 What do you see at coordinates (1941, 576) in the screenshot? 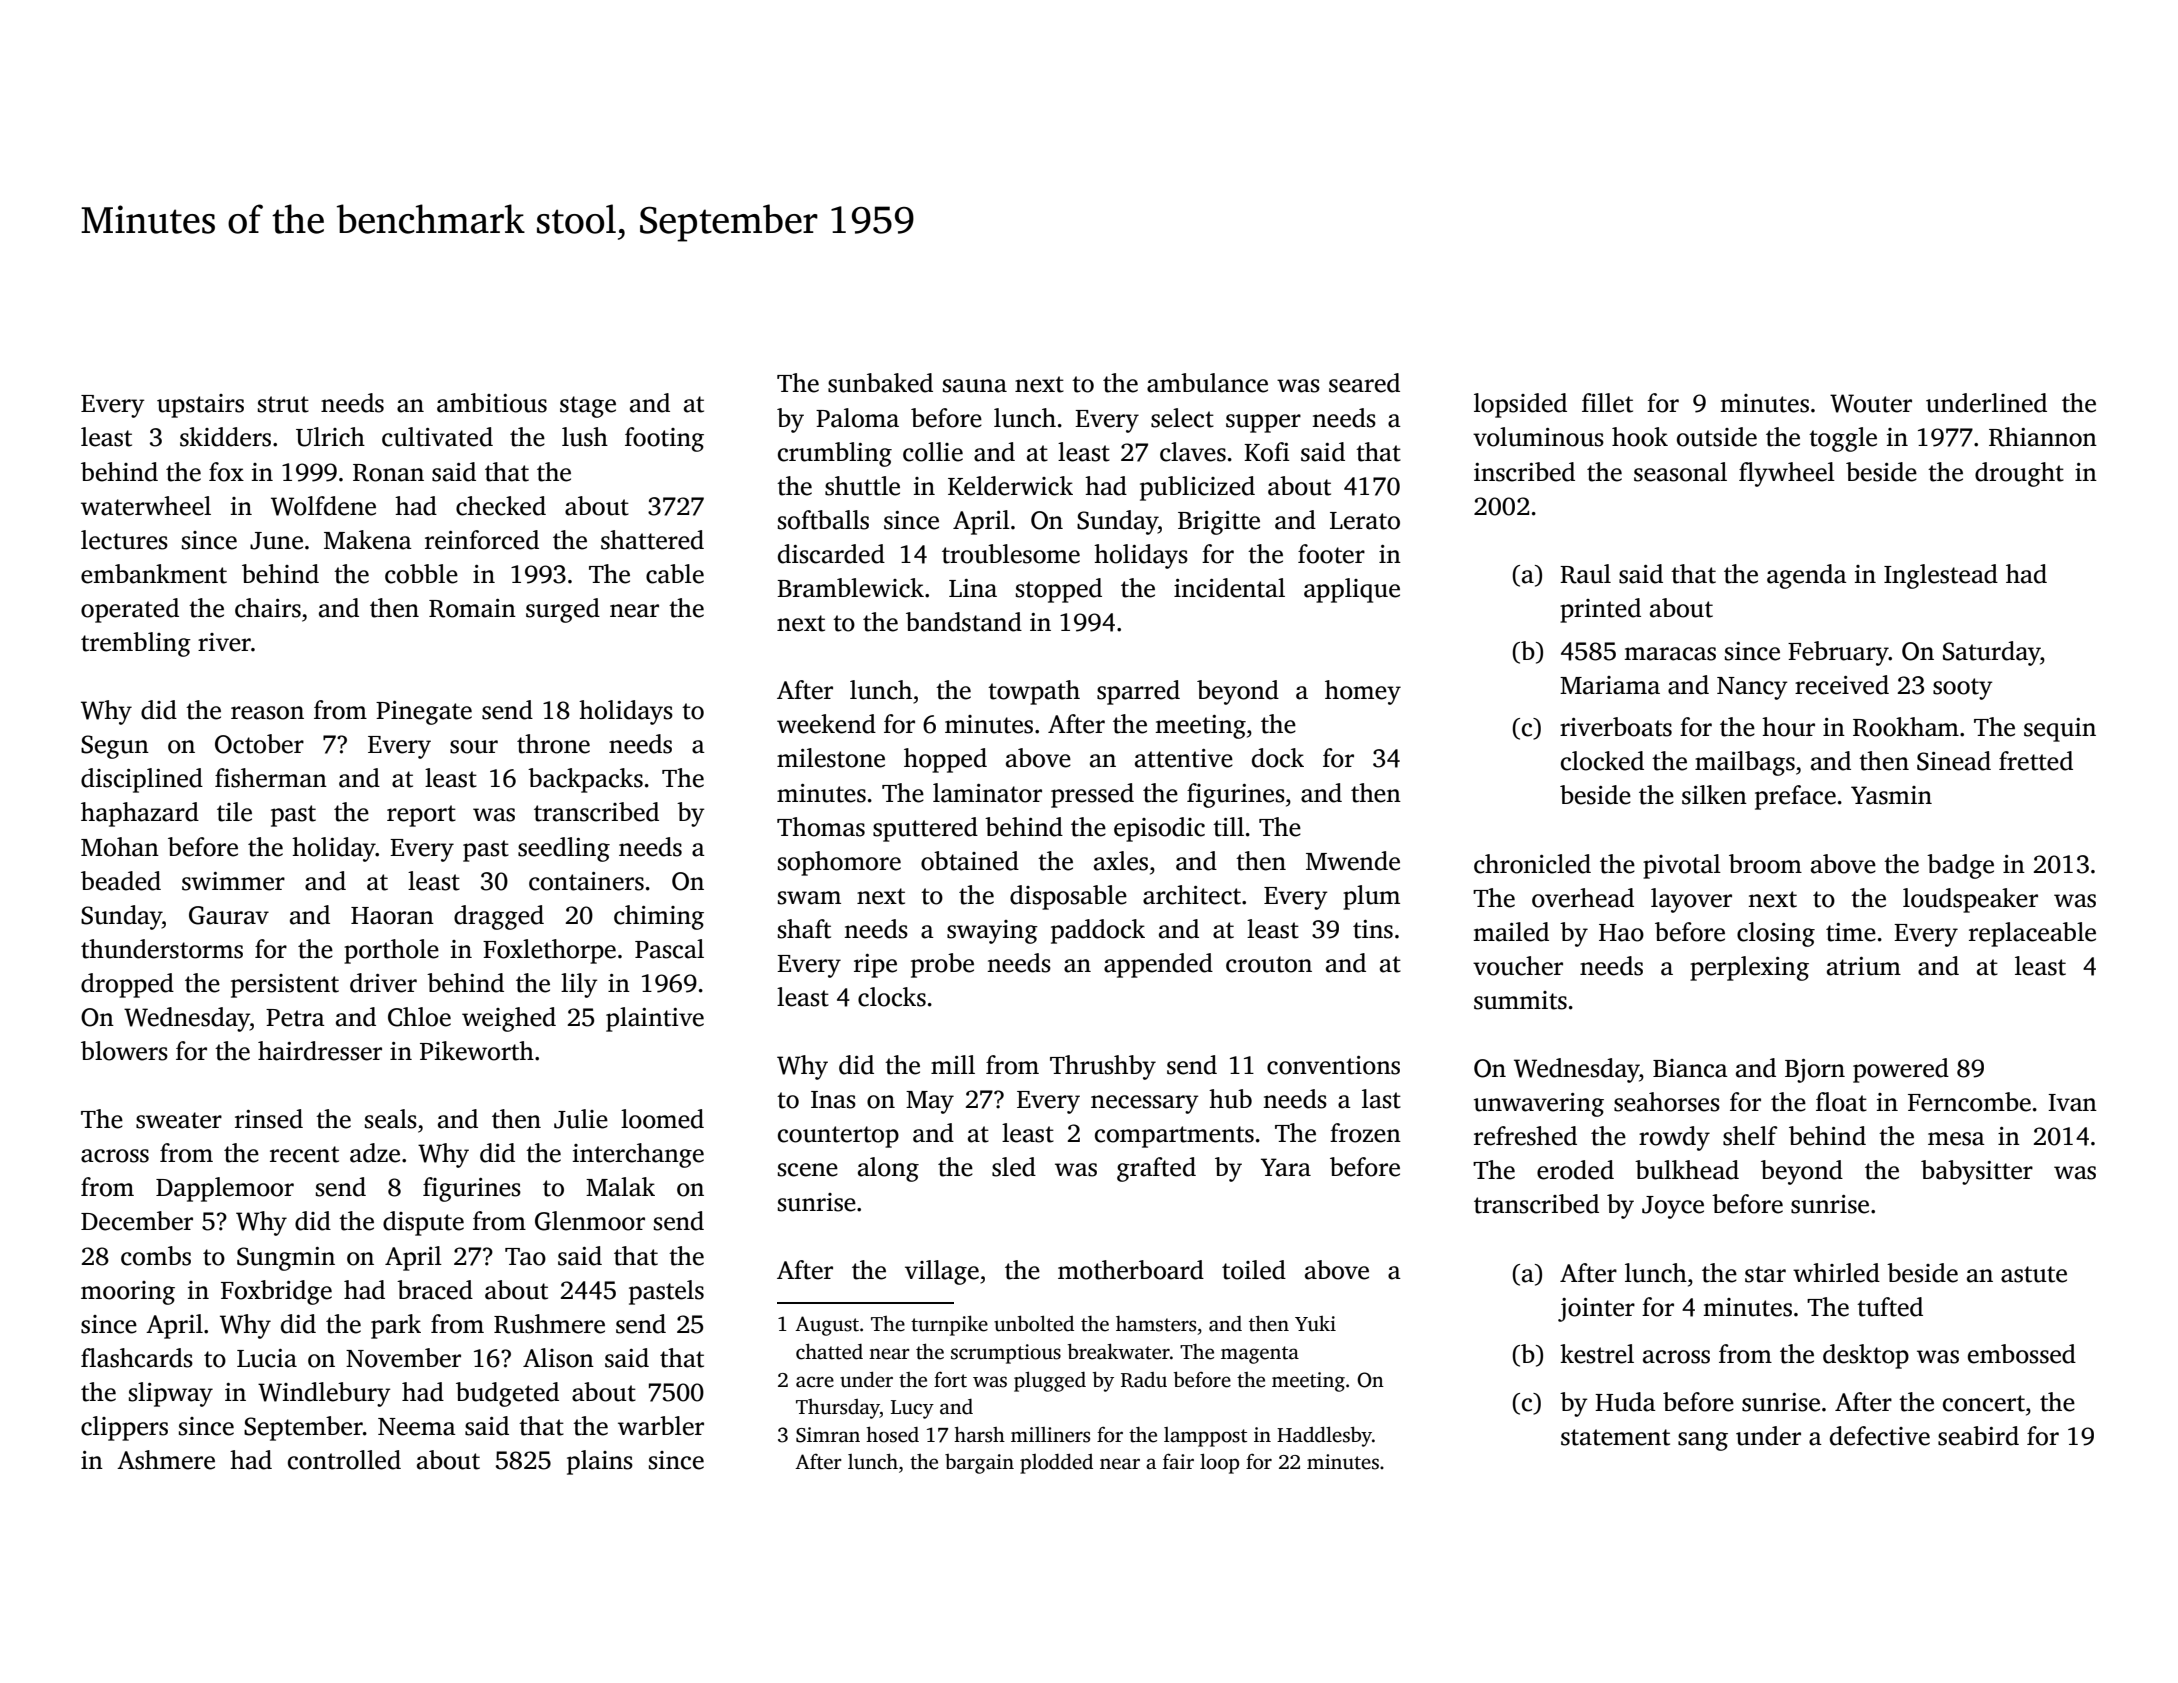
I see `Inglestead` at bounding box center [1941, 576].
